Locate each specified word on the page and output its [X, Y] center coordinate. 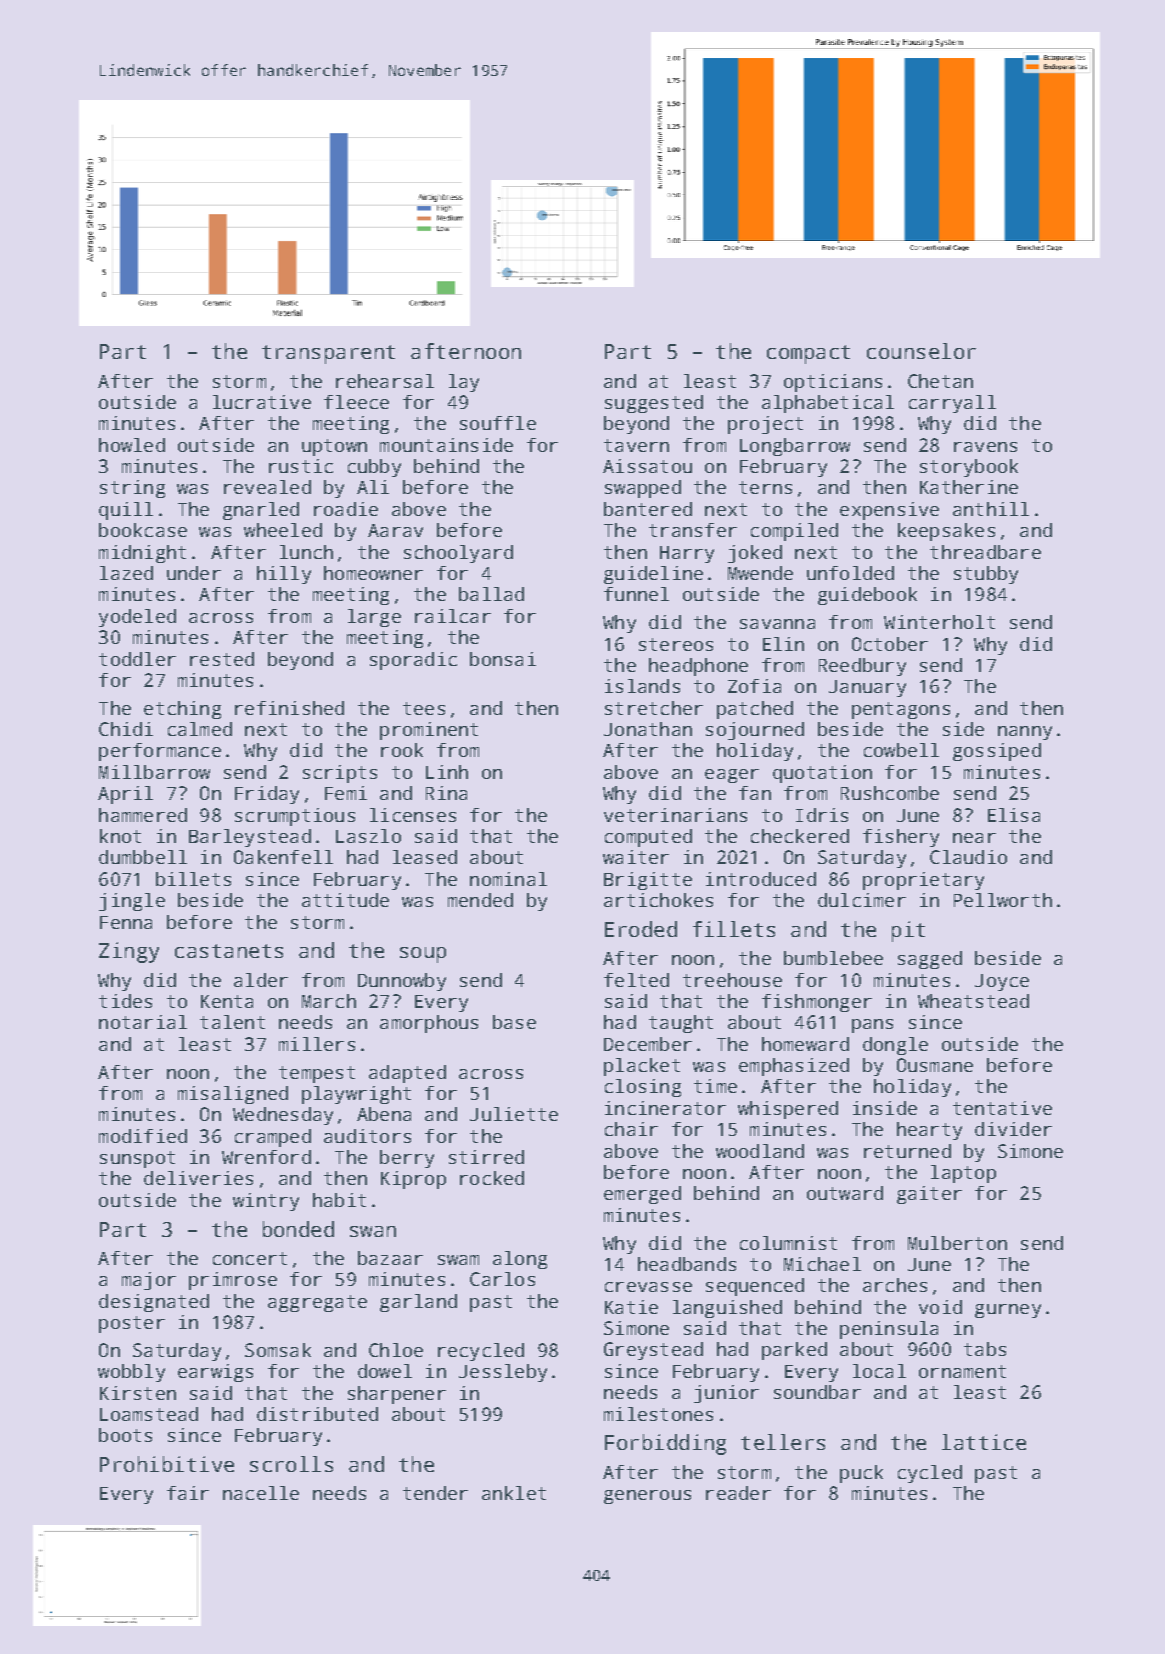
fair [188, 1493]
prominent [429, 731]
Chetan [940, 381]
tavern [636, 445]
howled [132, 445]
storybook [969, 468]
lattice [984, 1442]
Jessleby [503, 1373]
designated [154, 1303]
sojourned [755, 731]
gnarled [261, 511]
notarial [143, 1022]
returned [907, 1151]
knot [120, 836]
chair [631, 1129]
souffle [498, 423]
